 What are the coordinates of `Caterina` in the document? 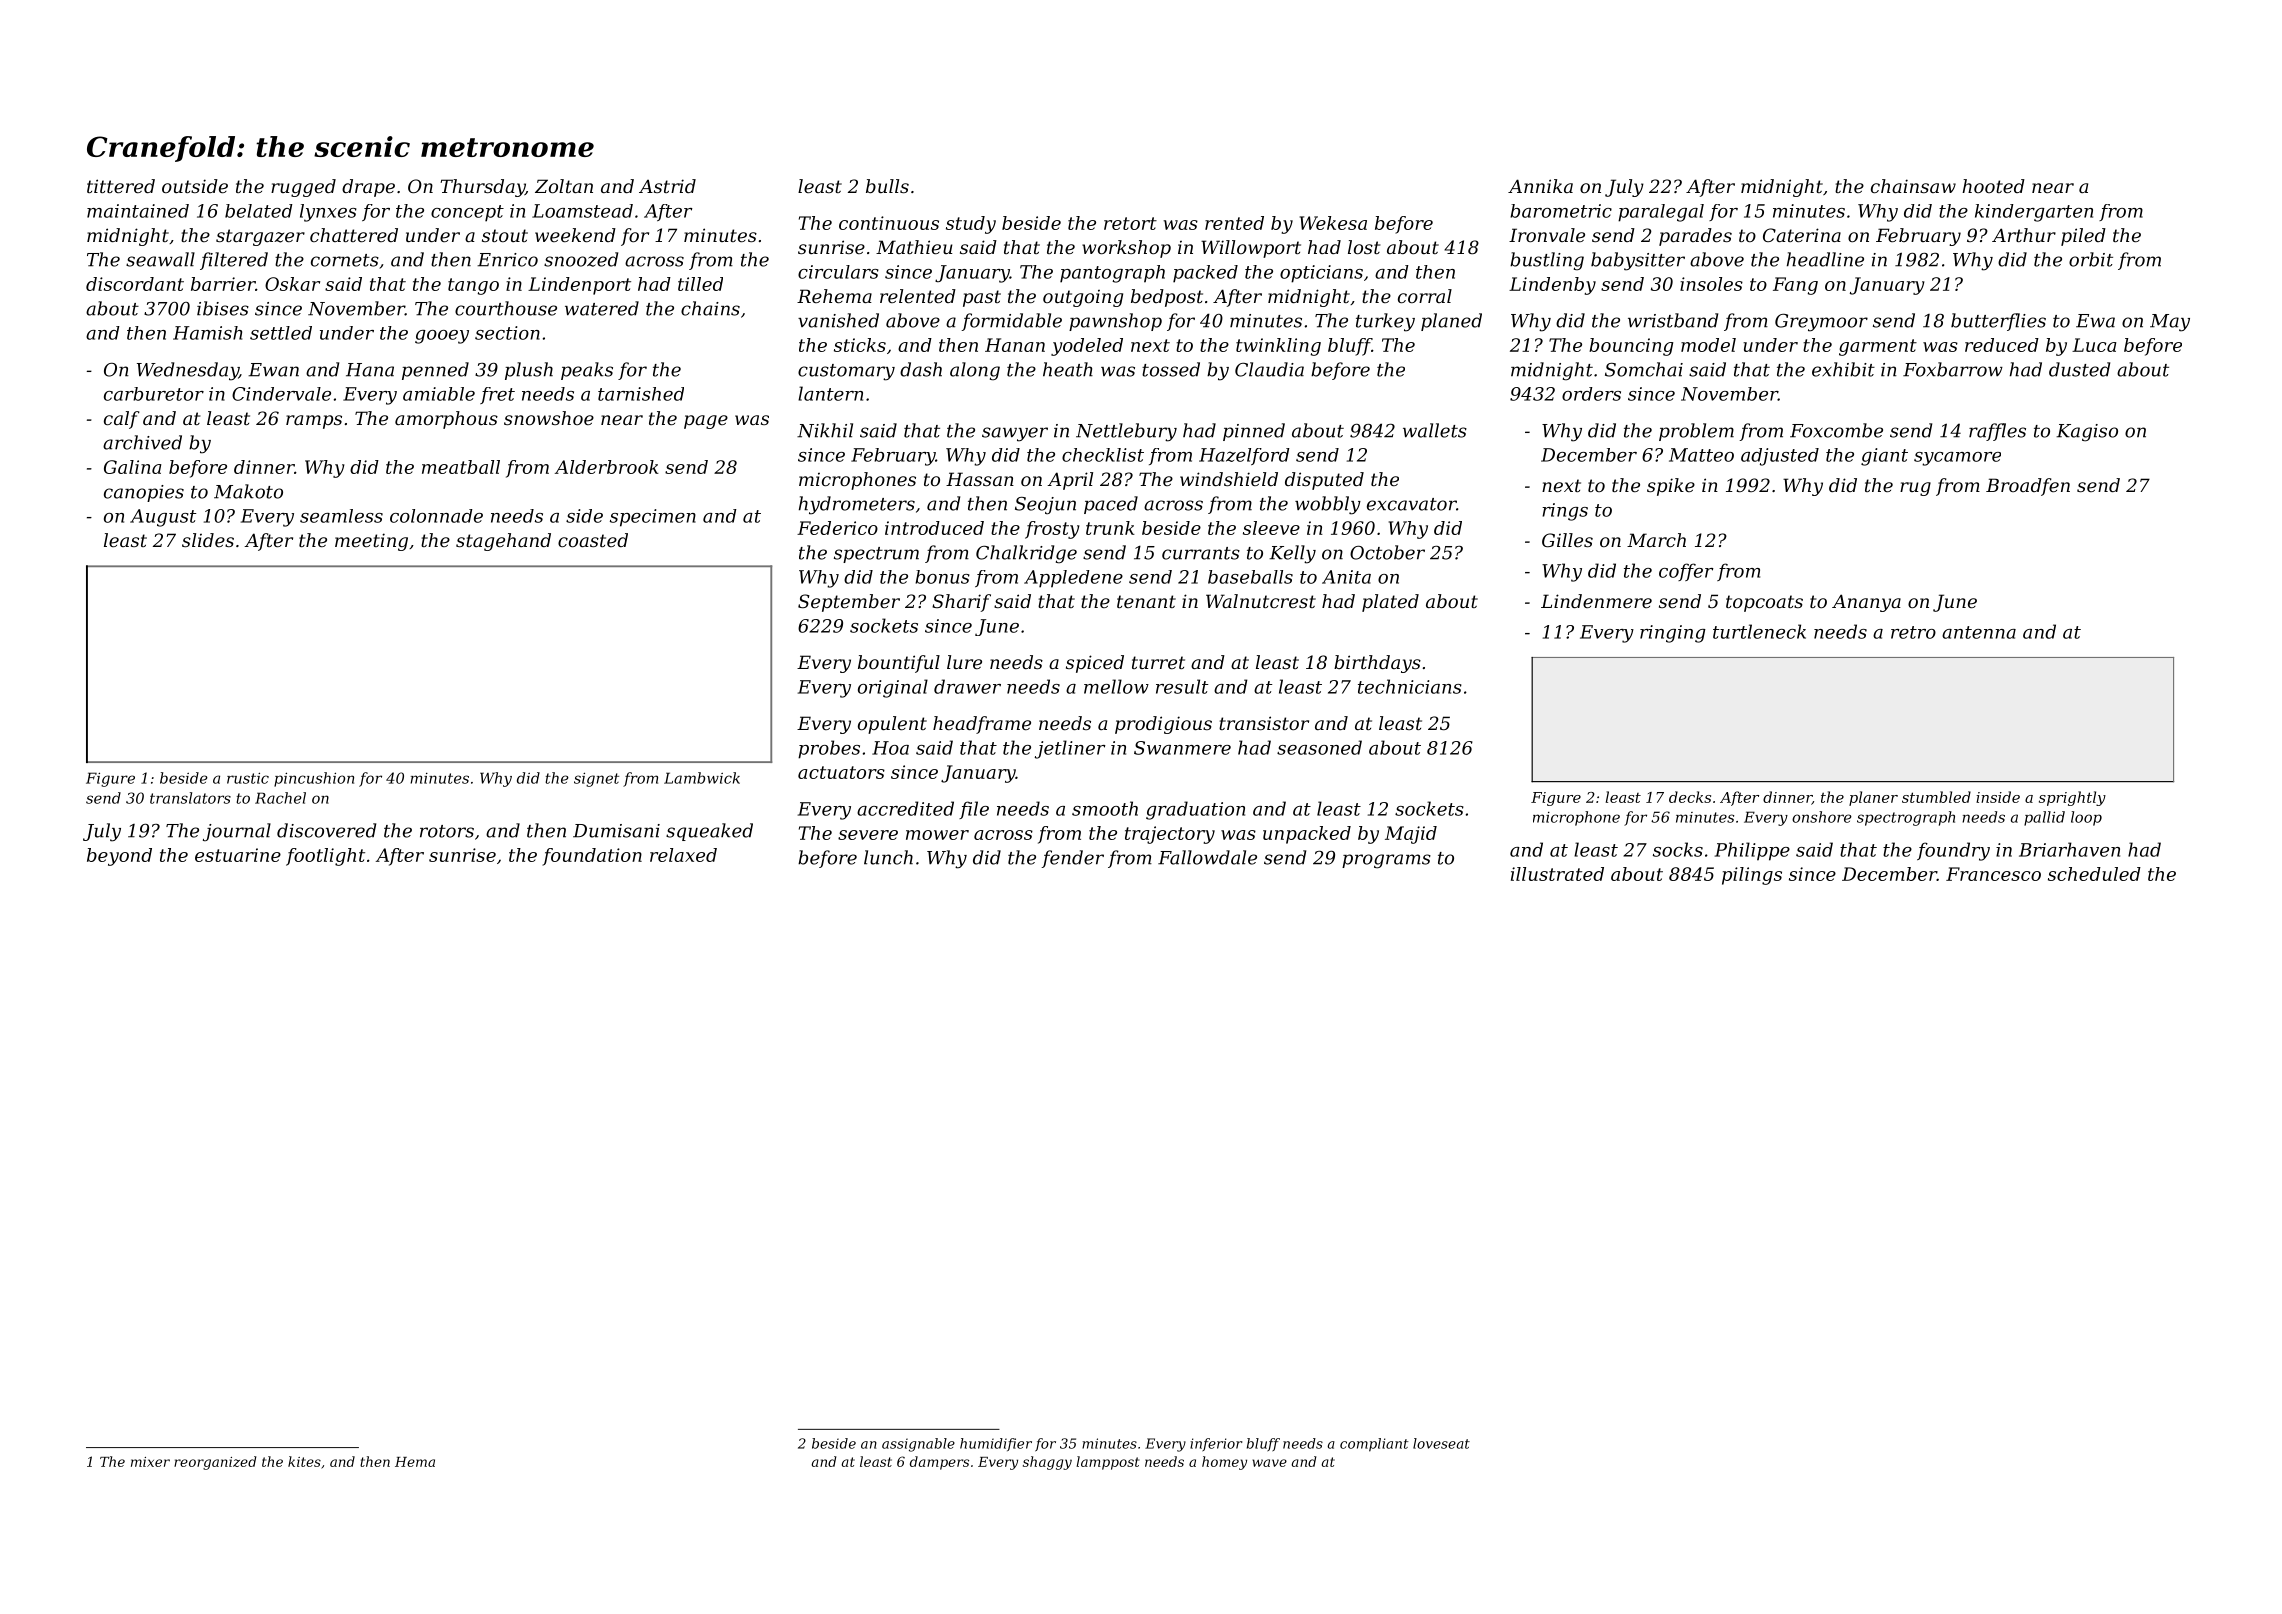 It's located at (1802, 235).
